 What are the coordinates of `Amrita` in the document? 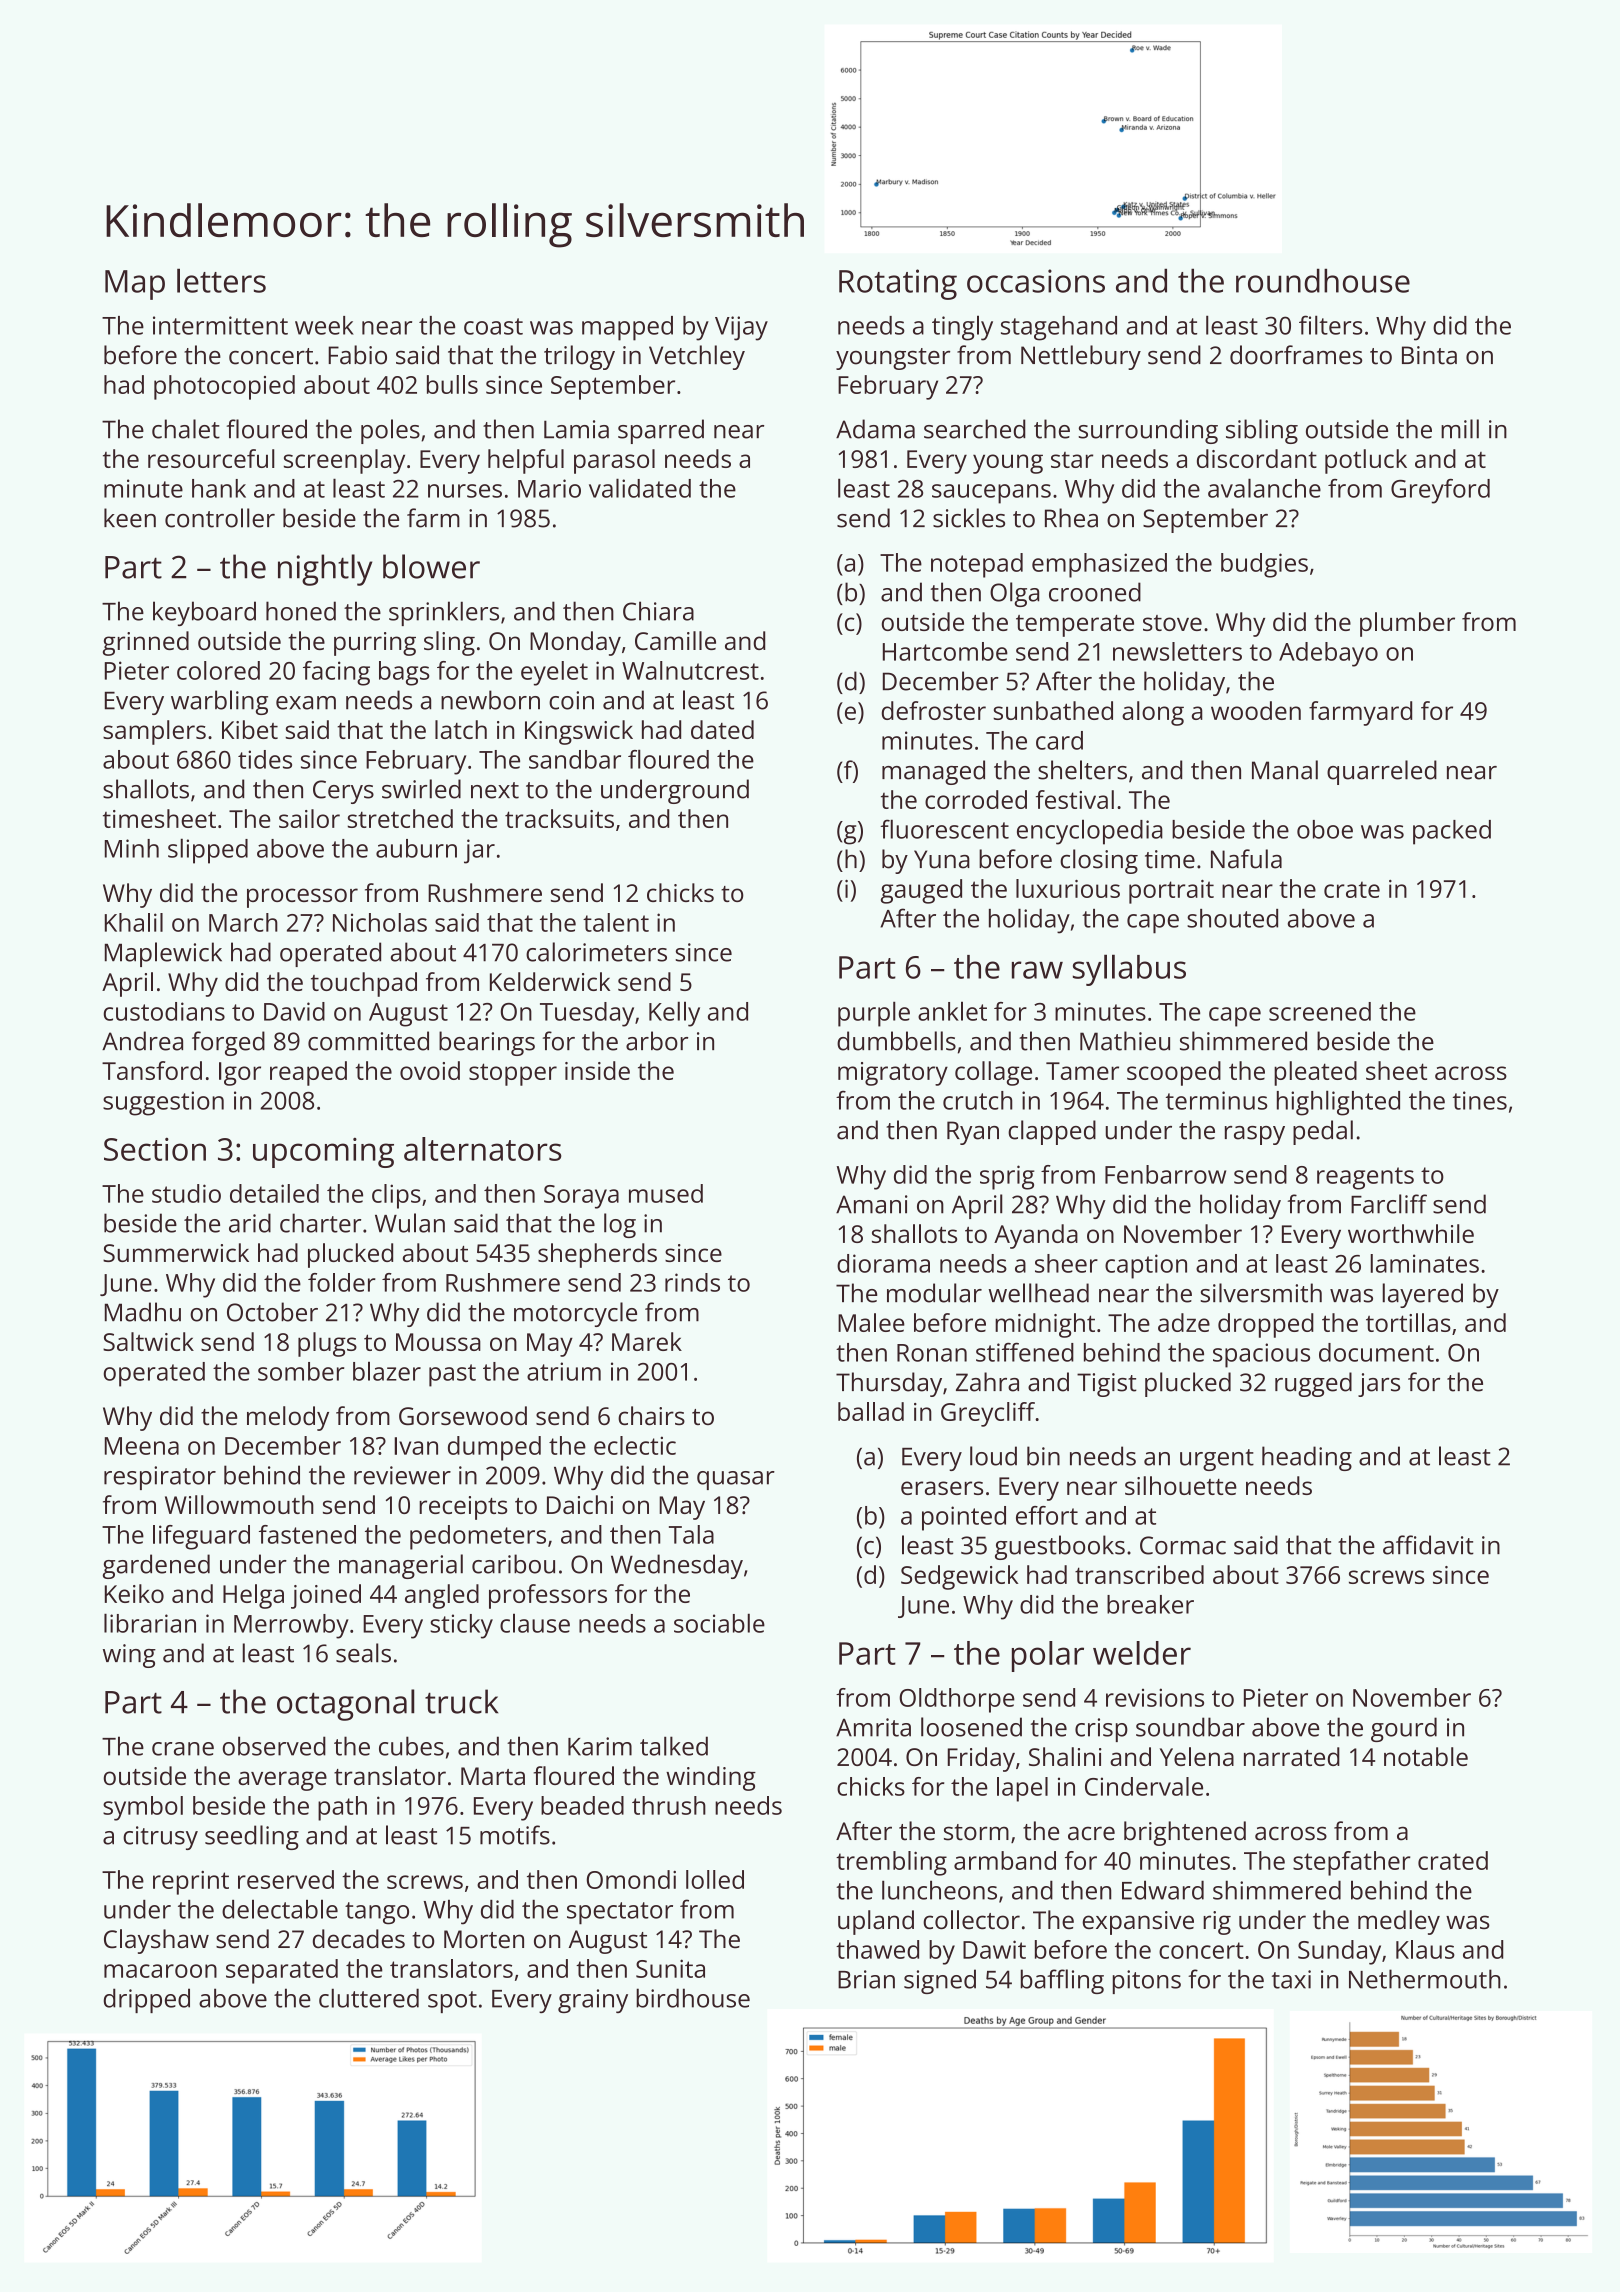 It's located at (873, 1727).
